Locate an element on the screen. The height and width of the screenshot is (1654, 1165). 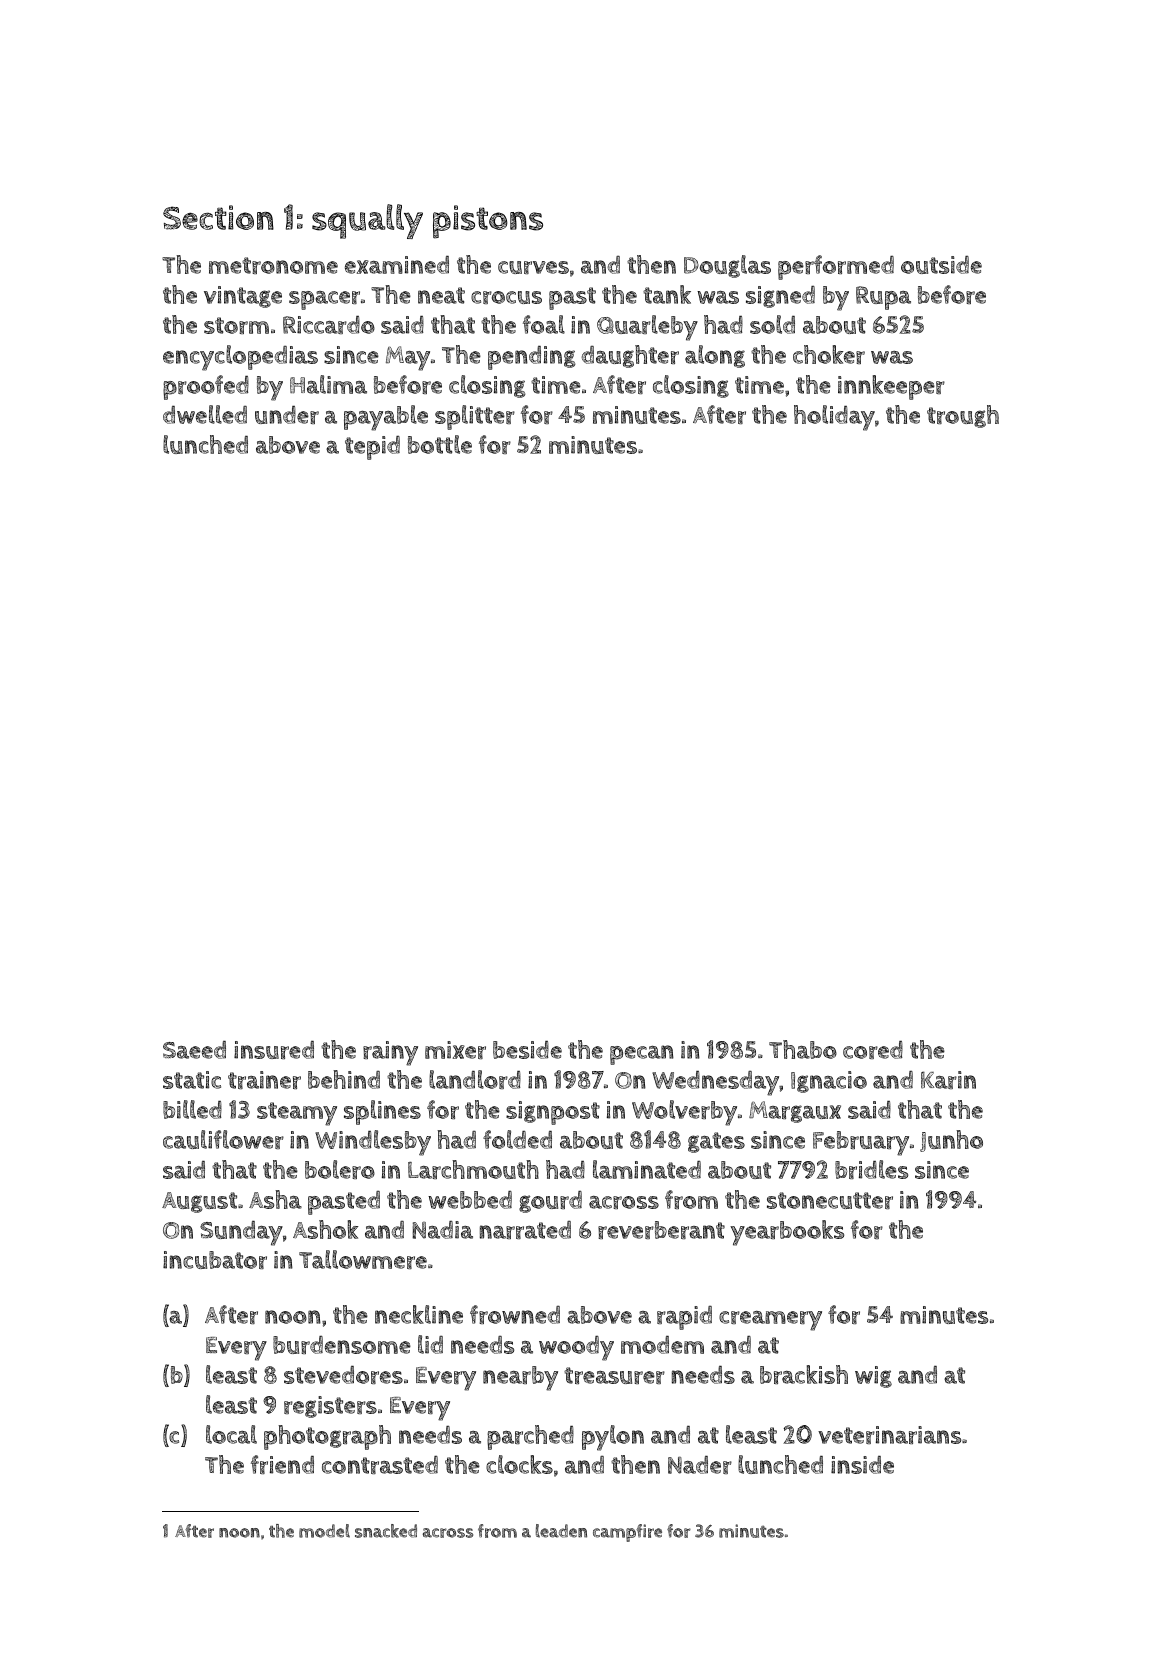
model is located at coordinates (324, 1531).
